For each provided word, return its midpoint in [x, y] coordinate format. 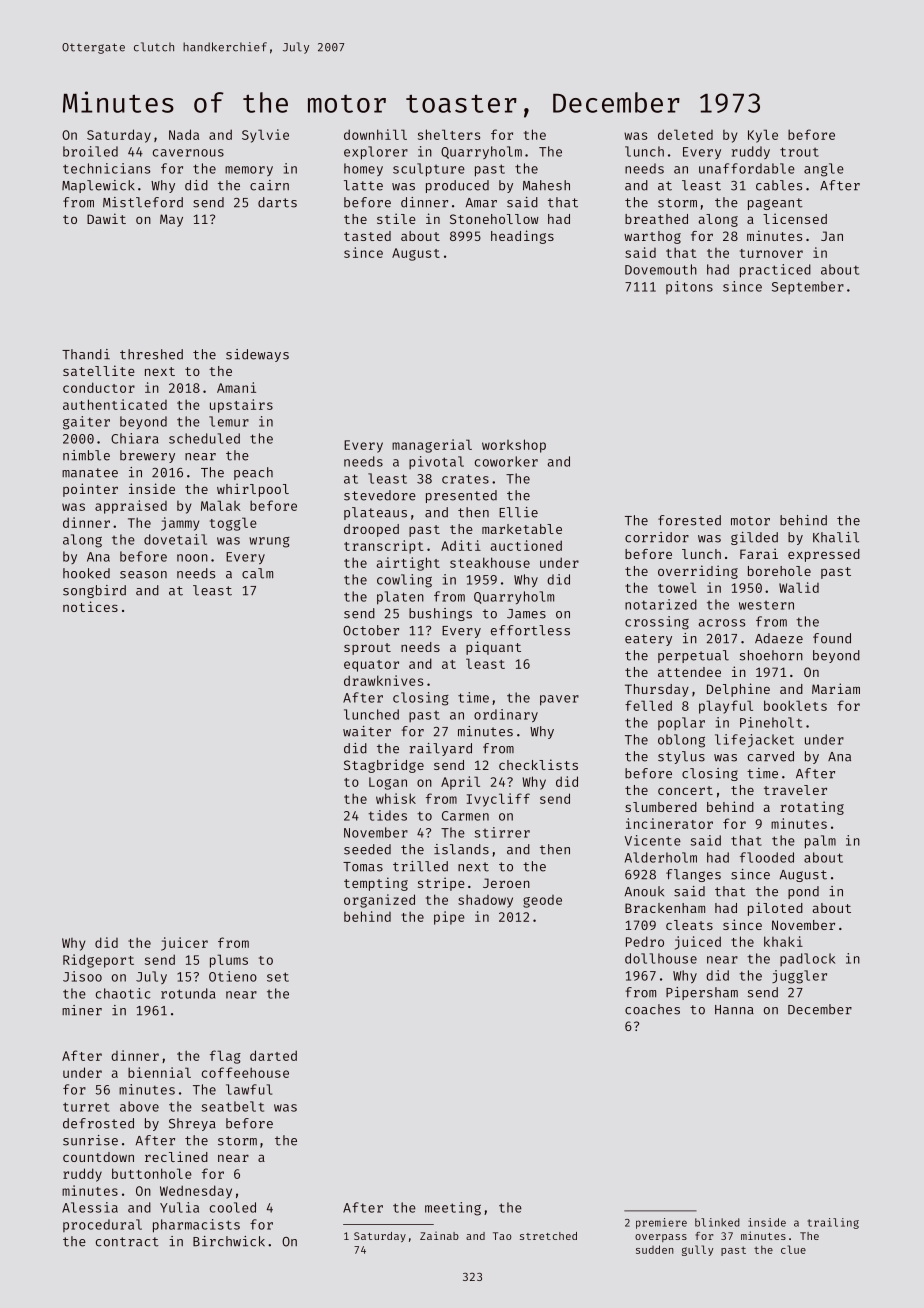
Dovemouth [661, 269]
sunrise [90, 1140]
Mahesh [546, 185]
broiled [90, 151]
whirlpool [253, 490]
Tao [502, 1236]
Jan [832, 236]
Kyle [763, 136]
